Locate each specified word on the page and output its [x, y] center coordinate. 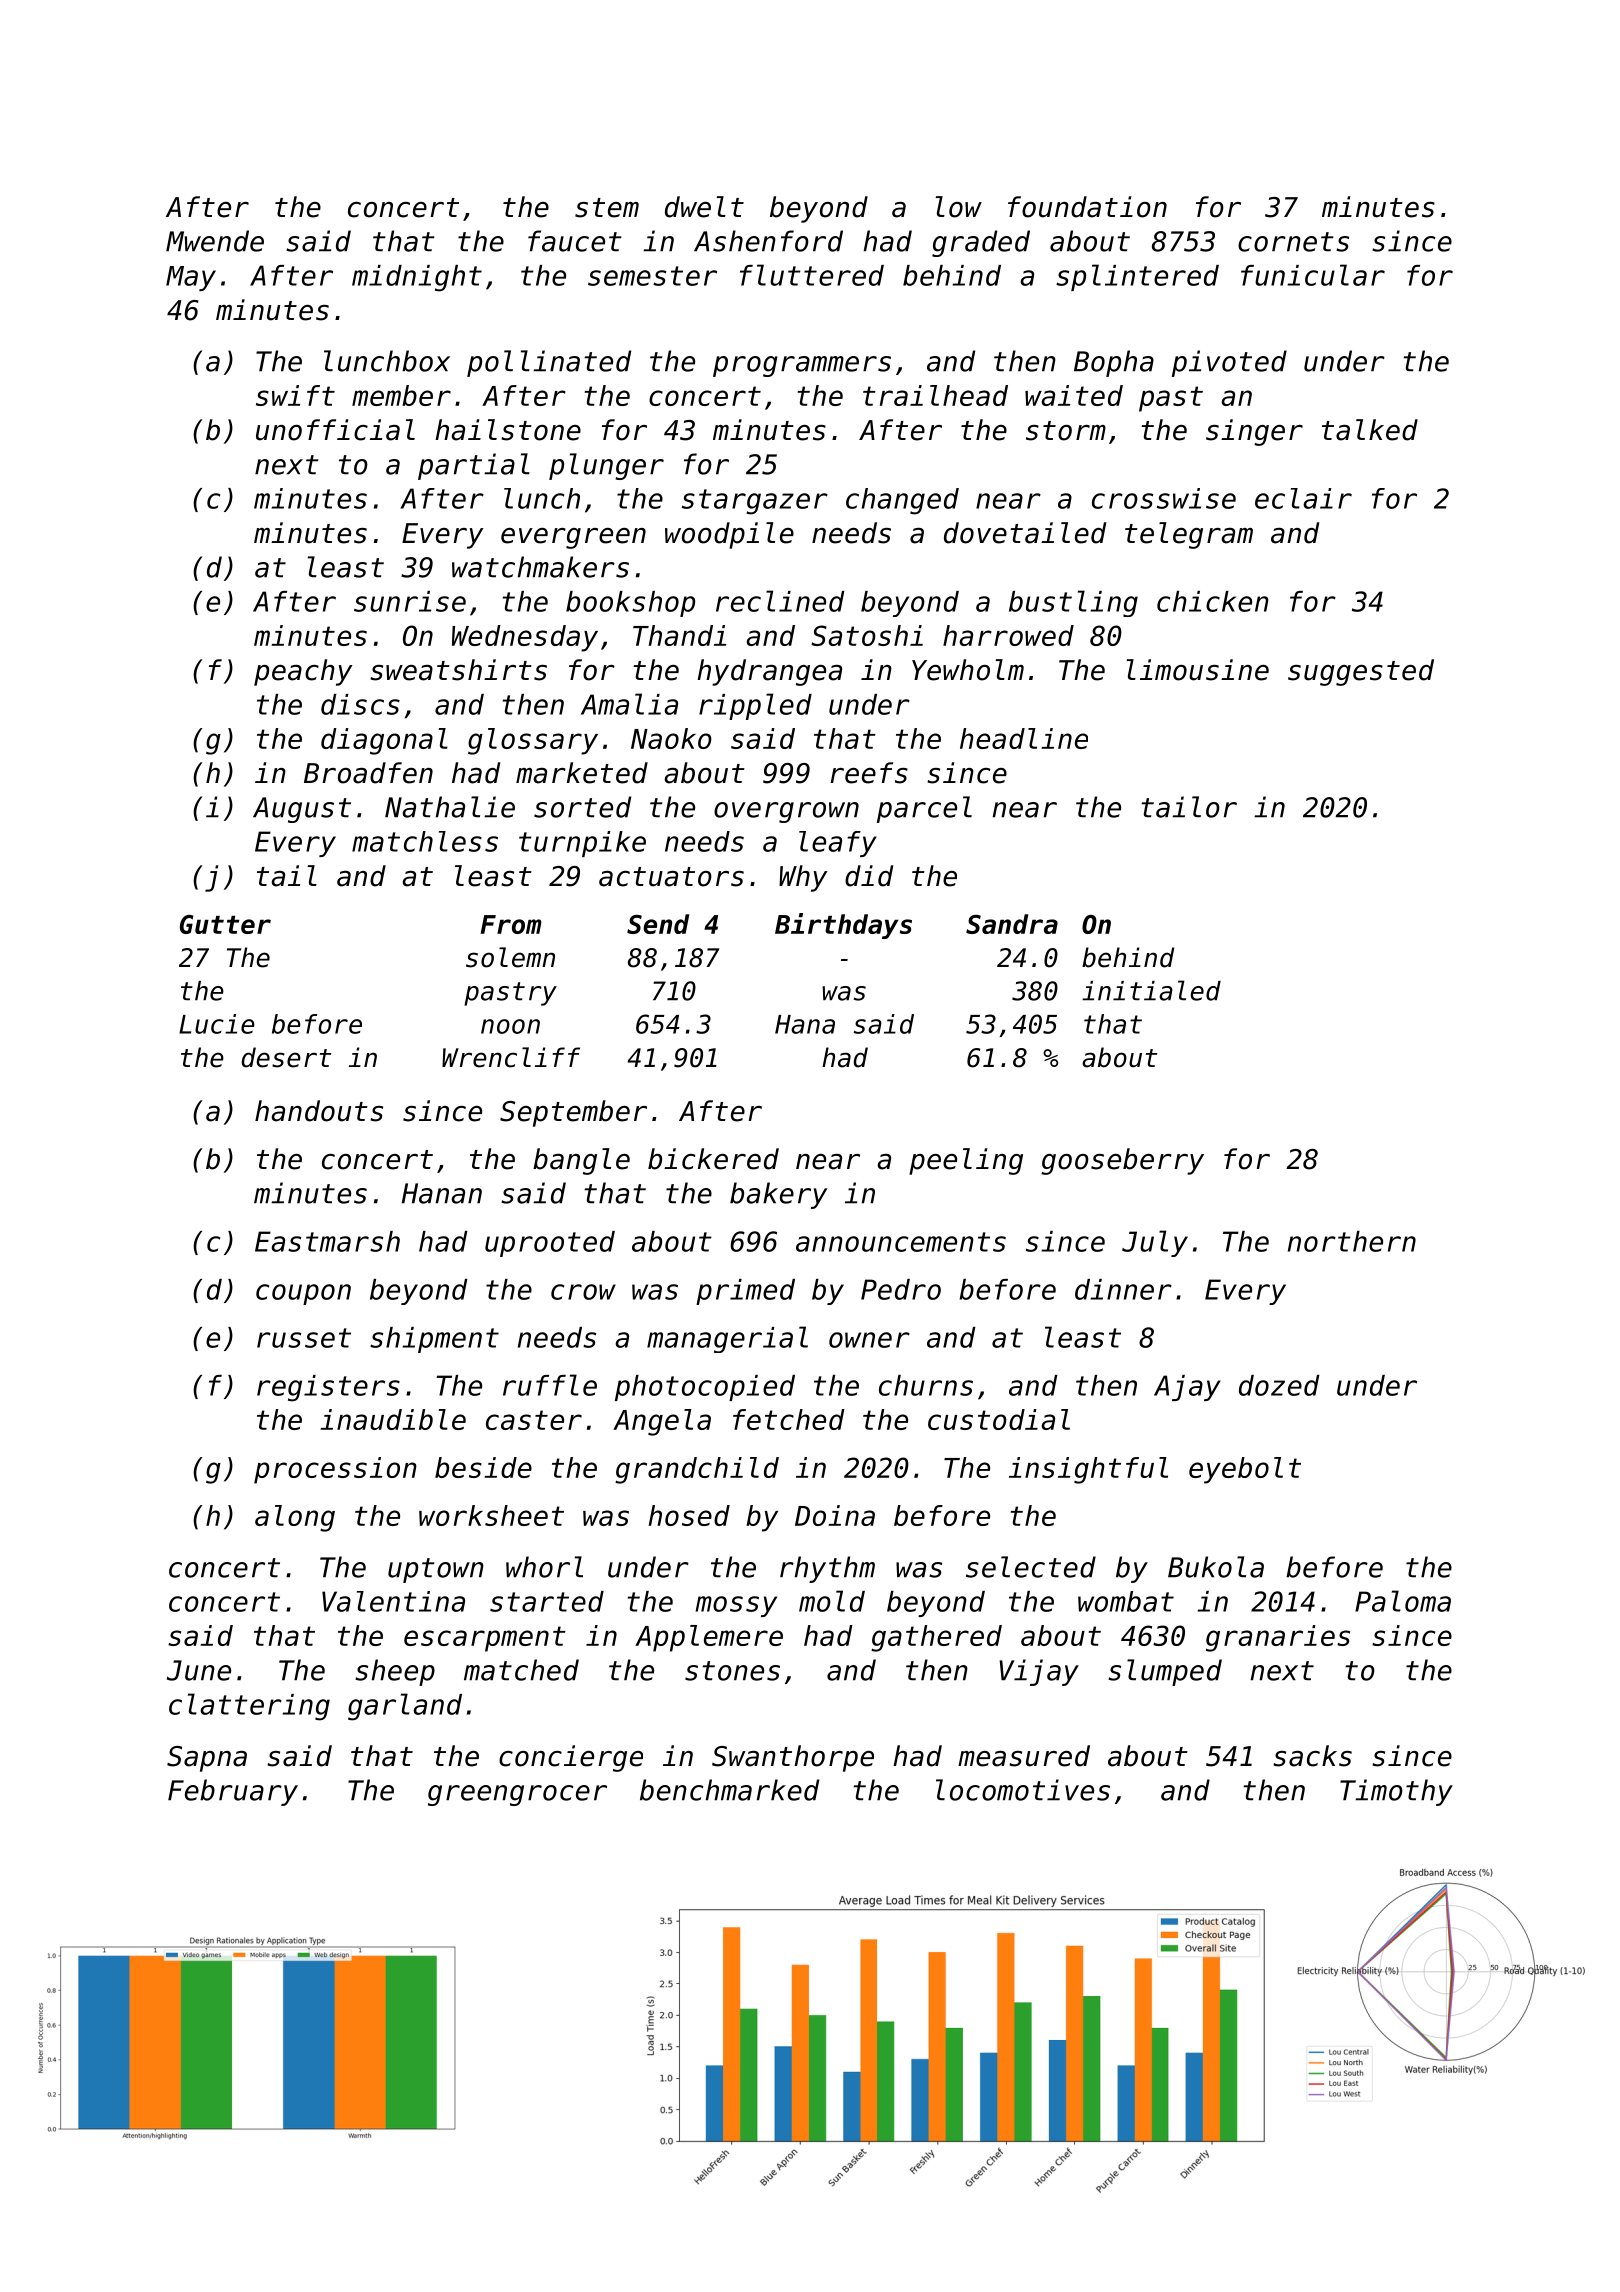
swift [295, 395]
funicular [1313, 275]
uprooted [550, 1244]
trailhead [935, 395]
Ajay [1187, 1388]
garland [405, 1707]
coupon [303, 1294]
